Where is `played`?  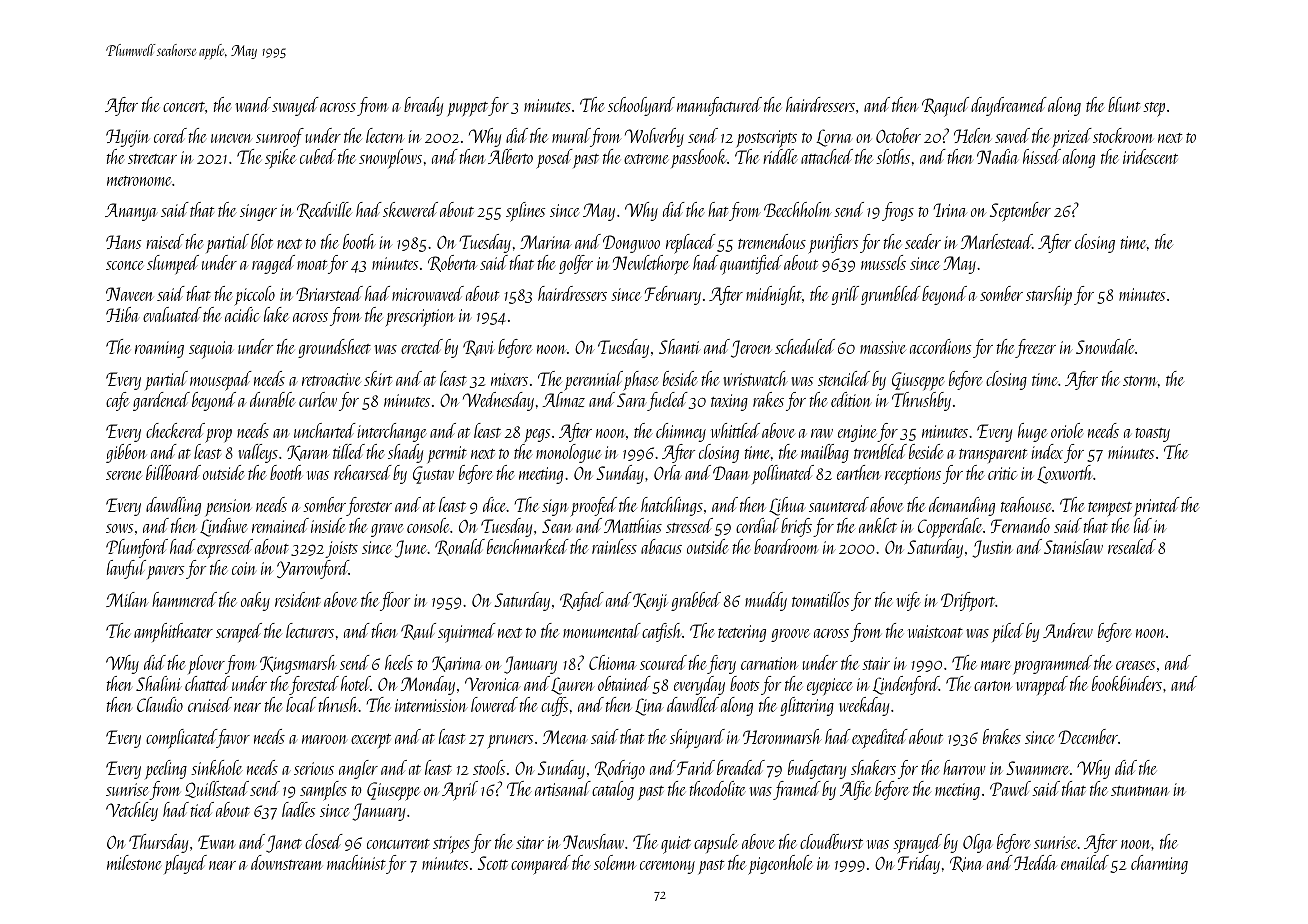
played is located at coordinates (185, 864).
